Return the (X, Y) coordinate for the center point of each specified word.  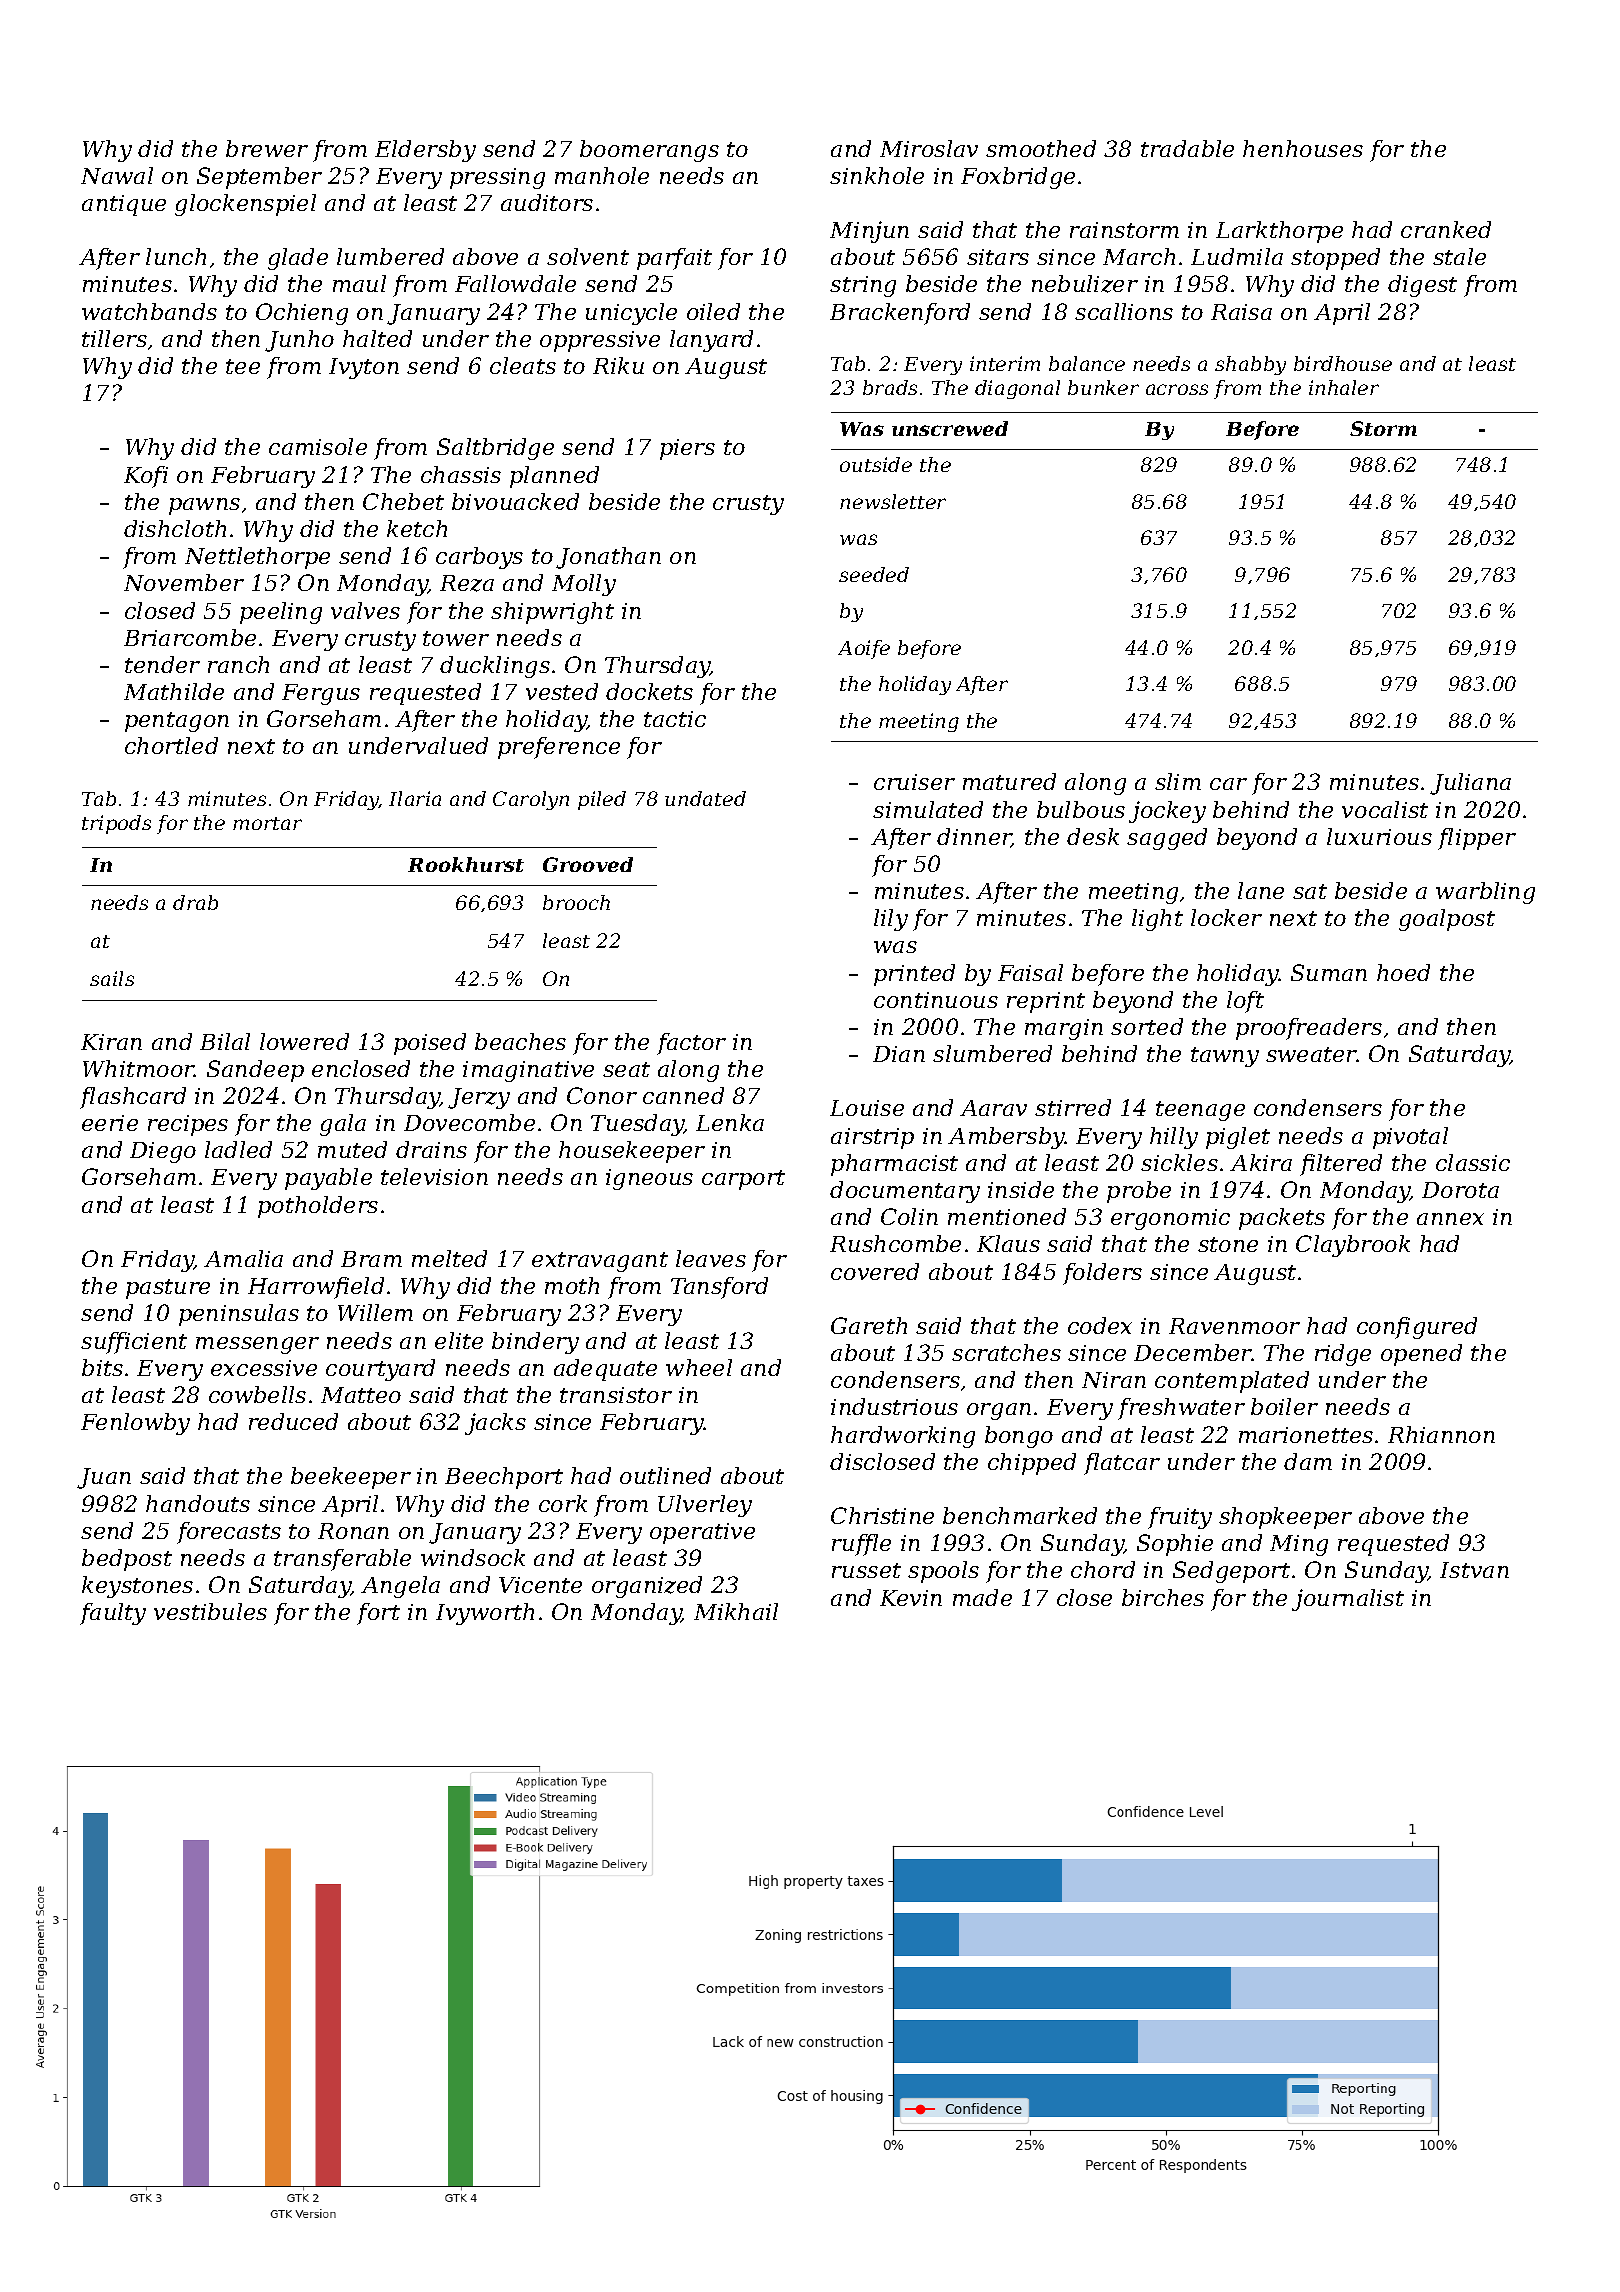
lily (891, 920)
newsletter (893, 501)
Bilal (225, 1041)
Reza (467, 583)
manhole (602, 175)
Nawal (117, 175)
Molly (584, 585)
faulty (113, 1614)
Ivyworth (485, 1614)
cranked (1446, 229)
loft (1245, 1002)
